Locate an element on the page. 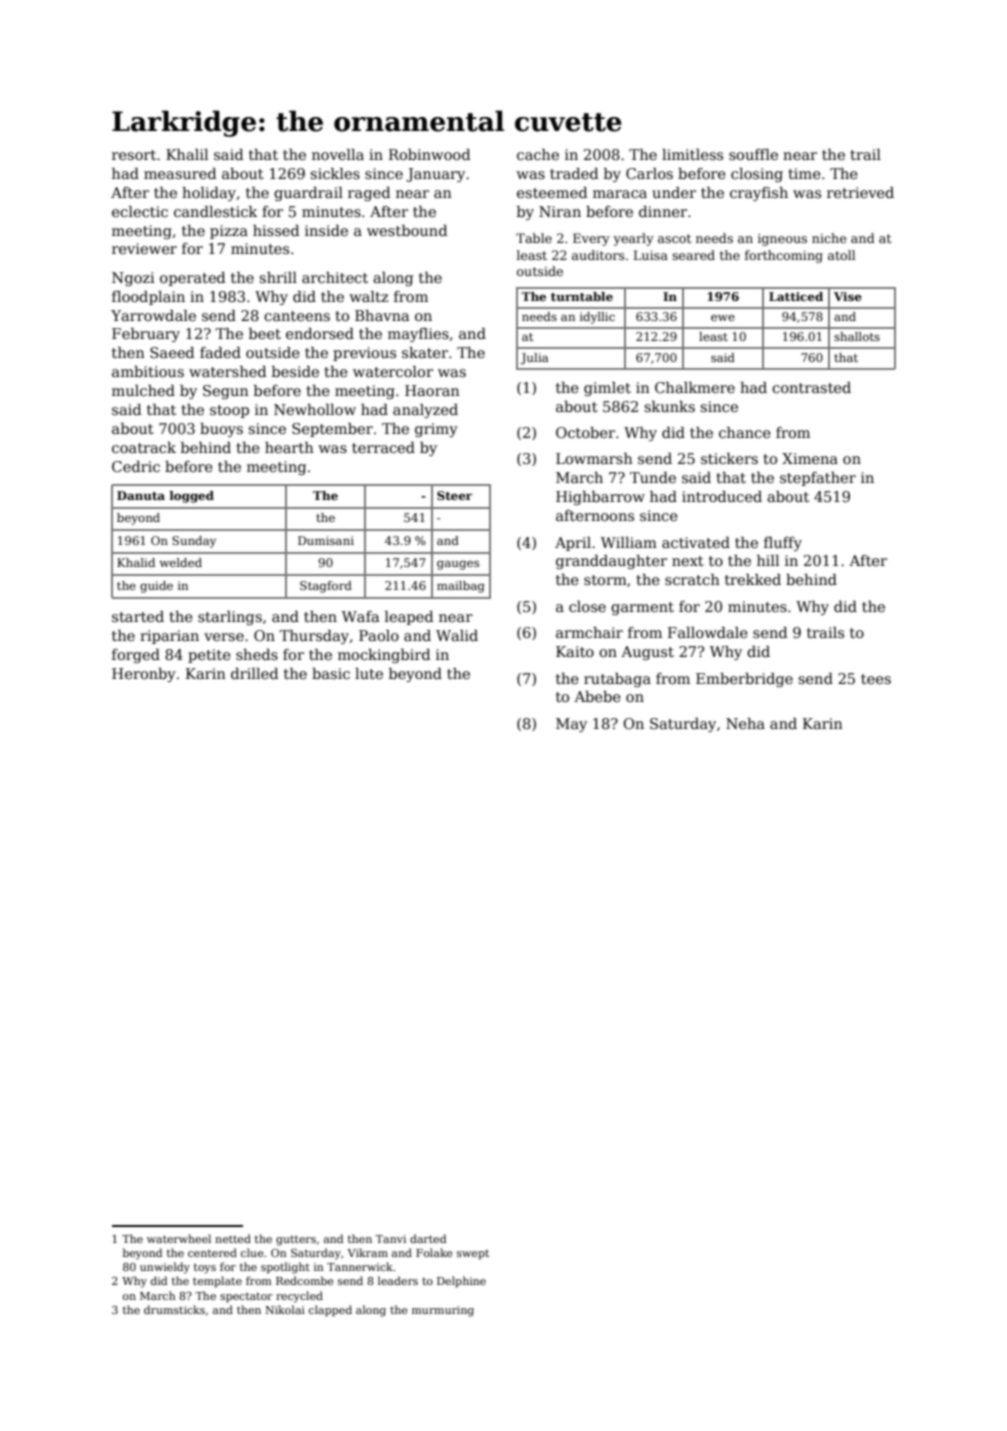 The height and width of the document is (1431, 1007). drilled is located at coordinates (254, 673).
